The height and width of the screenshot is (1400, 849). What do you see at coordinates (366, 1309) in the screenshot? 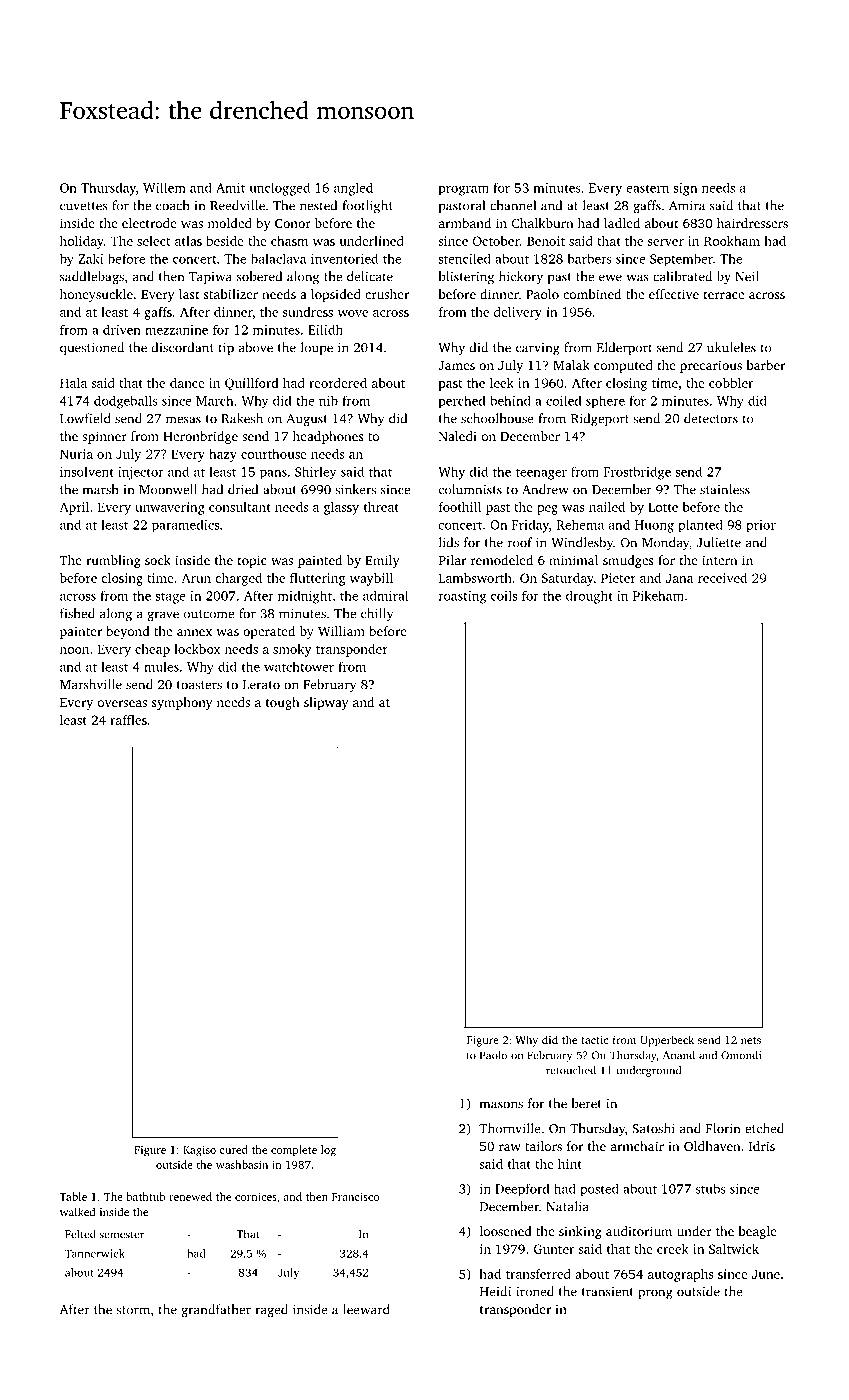
I see `leeward` at bounding box center [366, 1309].
